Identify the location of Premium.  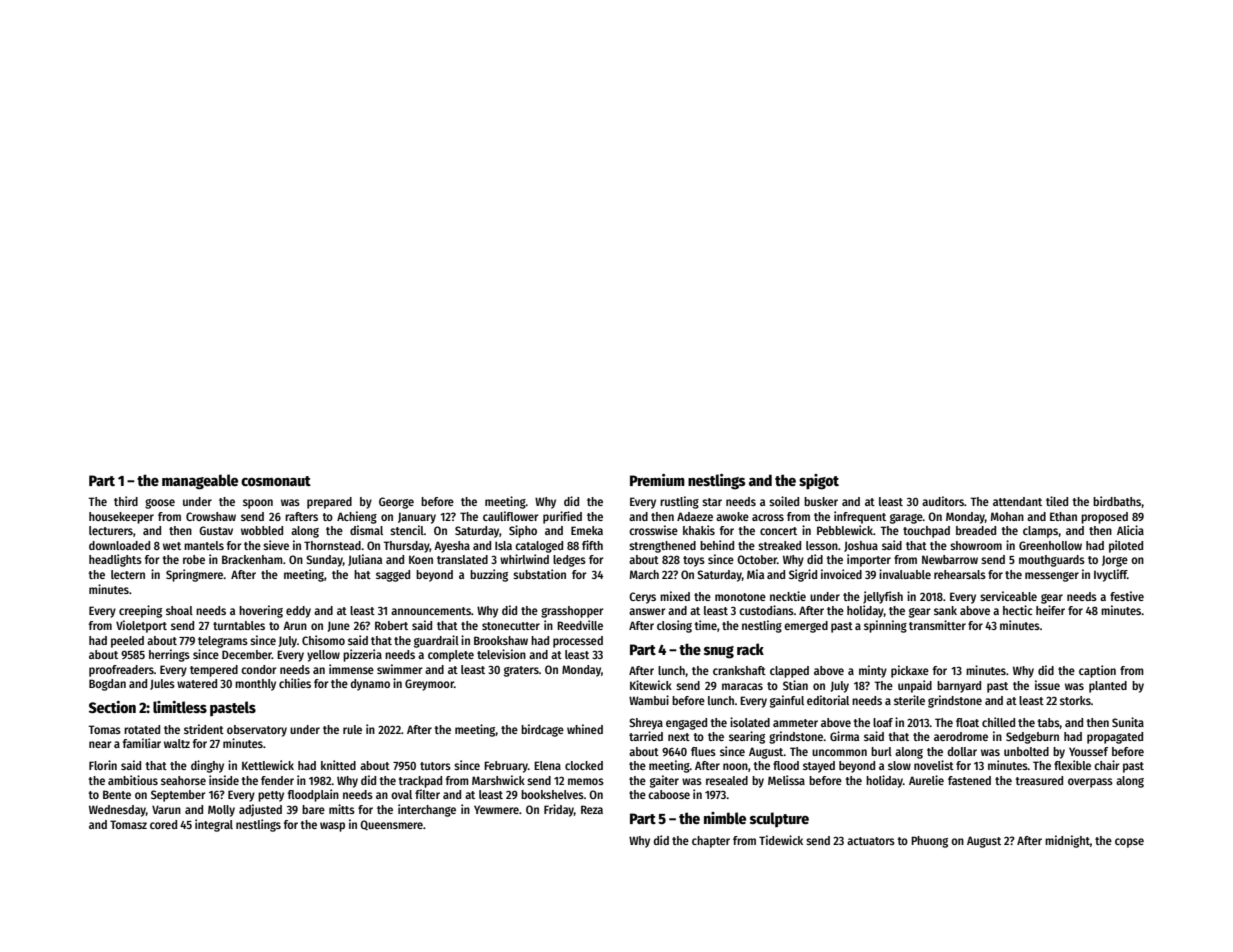
(657, 480).
